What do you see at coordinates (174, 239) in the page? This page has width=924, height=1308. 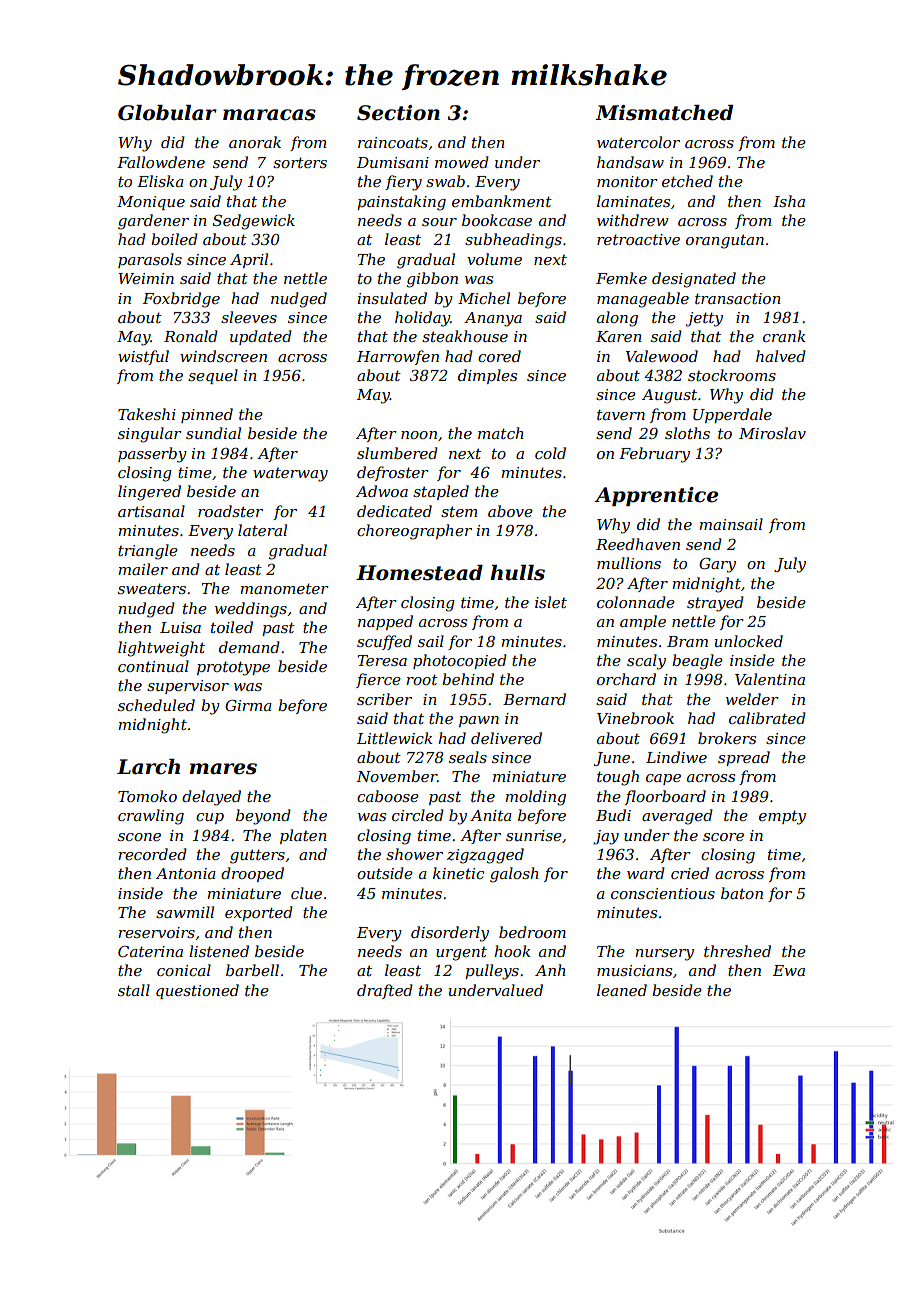 I see `boiled` at bounding box center [174, 239].
